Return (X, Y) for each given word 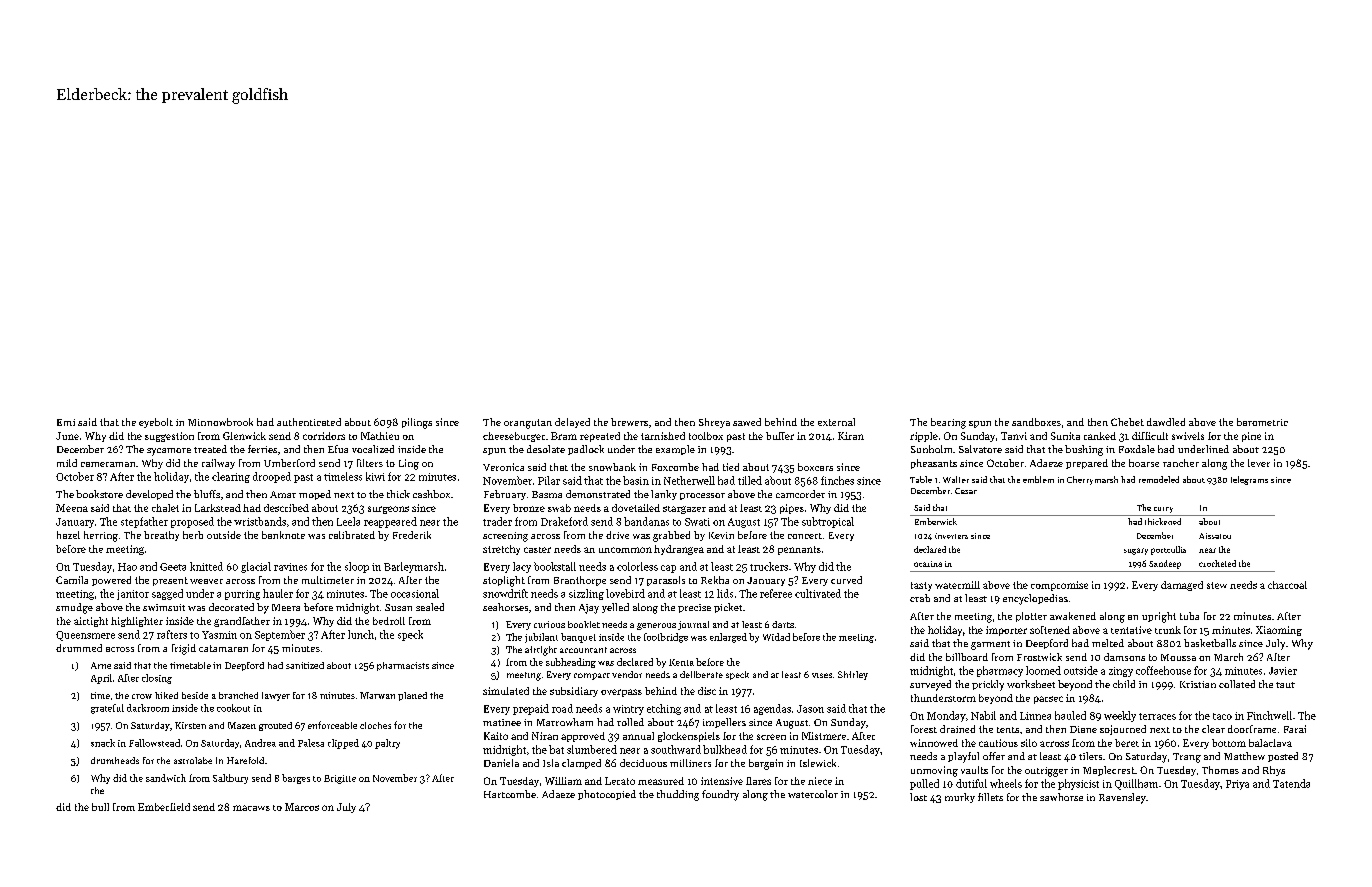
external (836, 422)
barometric (1262, 422)
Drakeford (564, 521)
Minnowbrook (220, 422)
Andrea (260, 743)
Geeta (173, 567)
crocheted (1217, 563)
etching (664, 709)
